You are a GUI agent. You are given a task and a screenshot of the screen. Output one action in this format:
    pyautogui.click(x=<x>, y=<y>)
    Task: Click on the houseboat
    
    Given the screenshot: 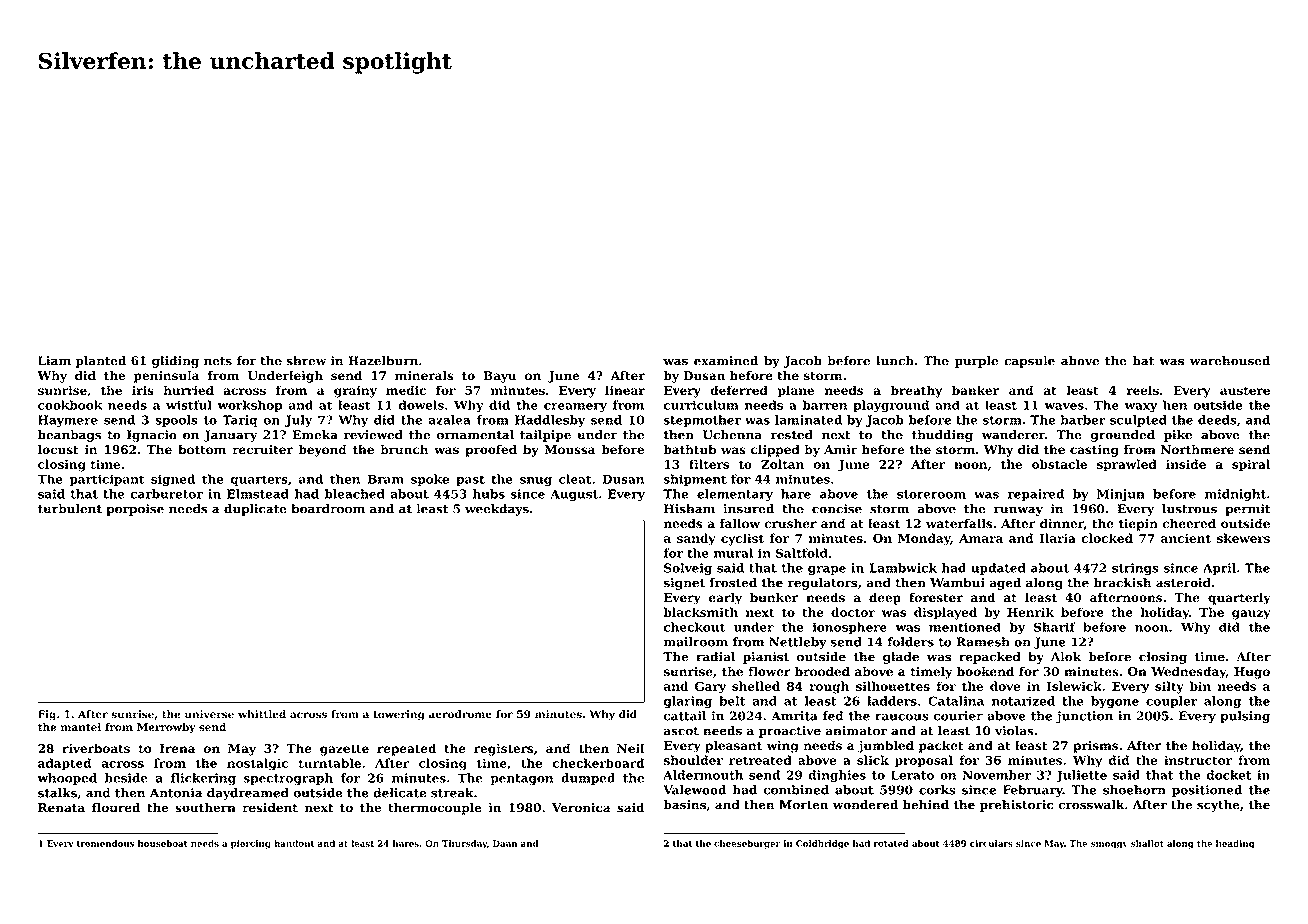 What is the action you would take?
    pyautogui.click(x=163, y=843)
